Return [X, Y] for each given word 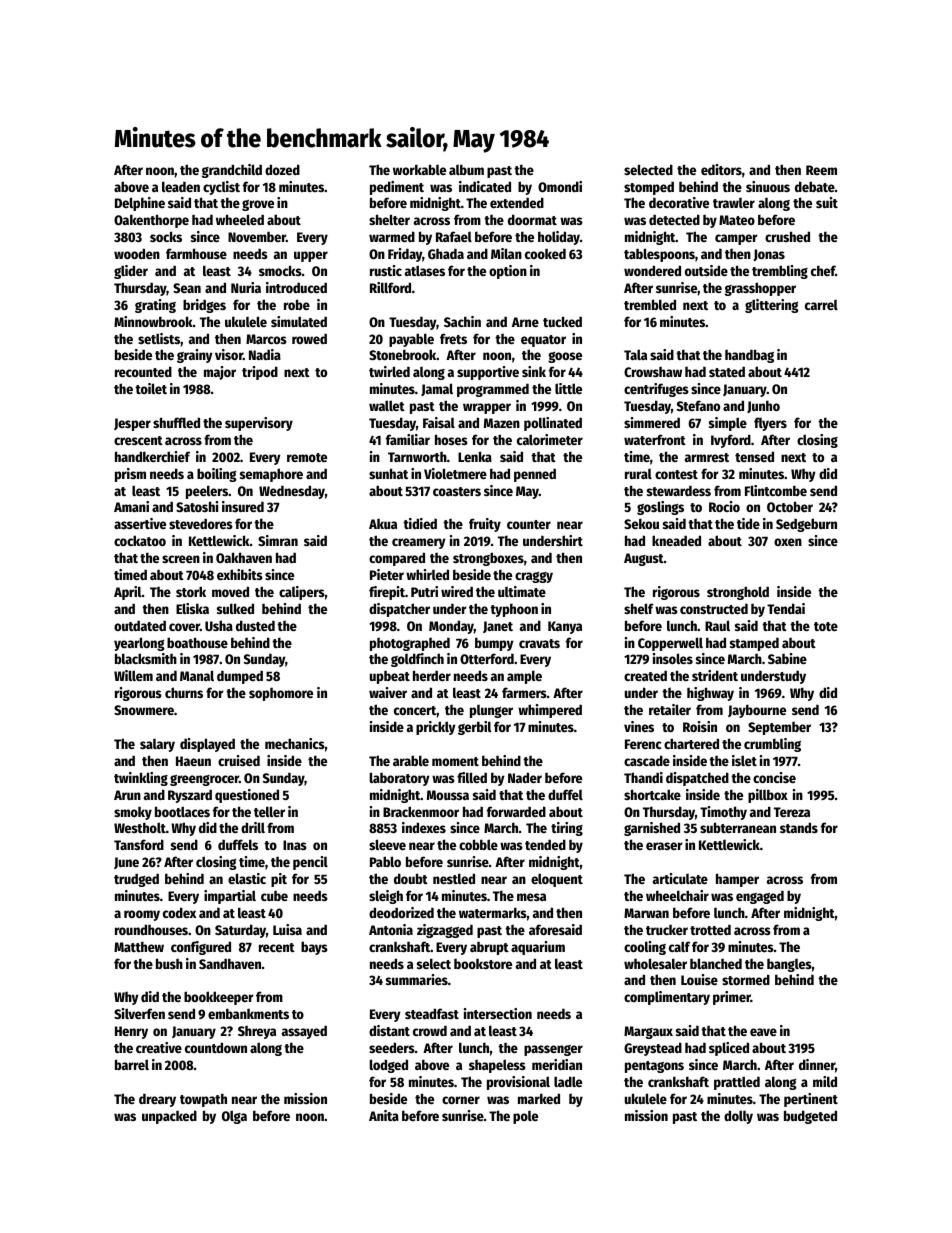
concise [774, 777]
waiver [388, 692]
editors [721, 169]
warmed [392, 236]
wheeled [240, 219]
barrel [132, 1064]
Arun [127, 795]
